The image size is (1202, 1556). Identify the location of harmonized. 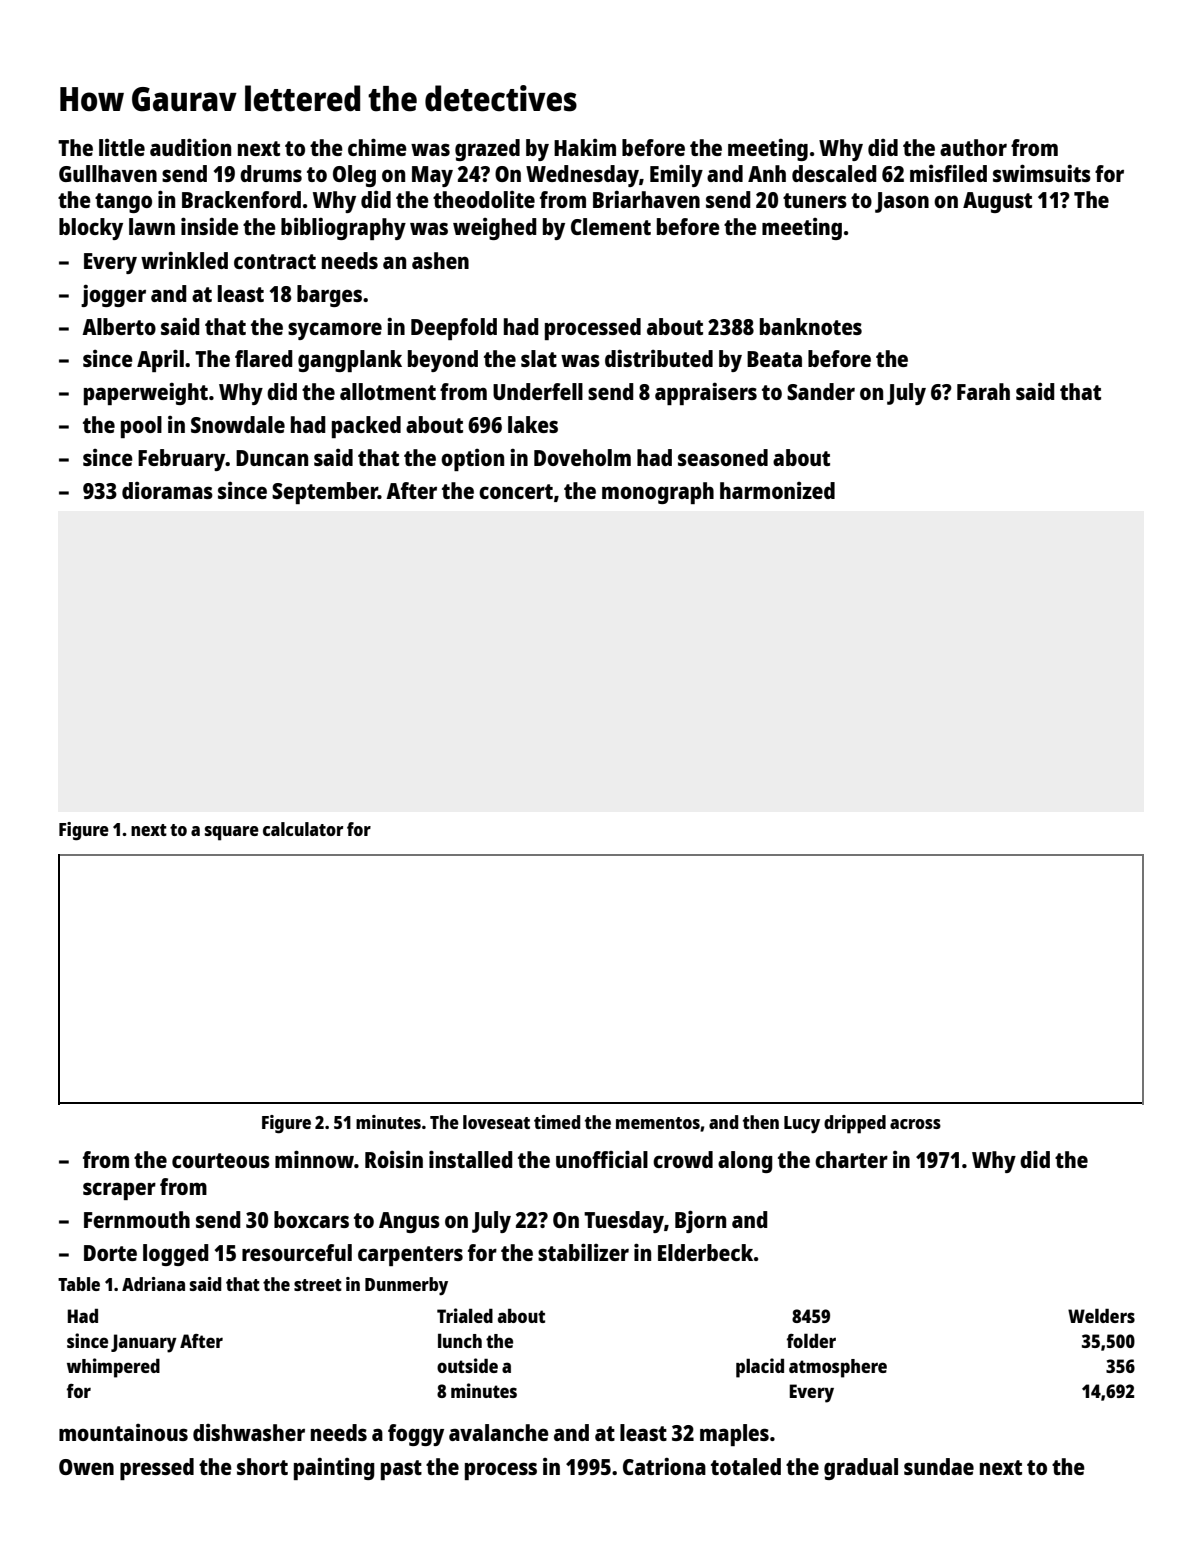
(777, 490).
